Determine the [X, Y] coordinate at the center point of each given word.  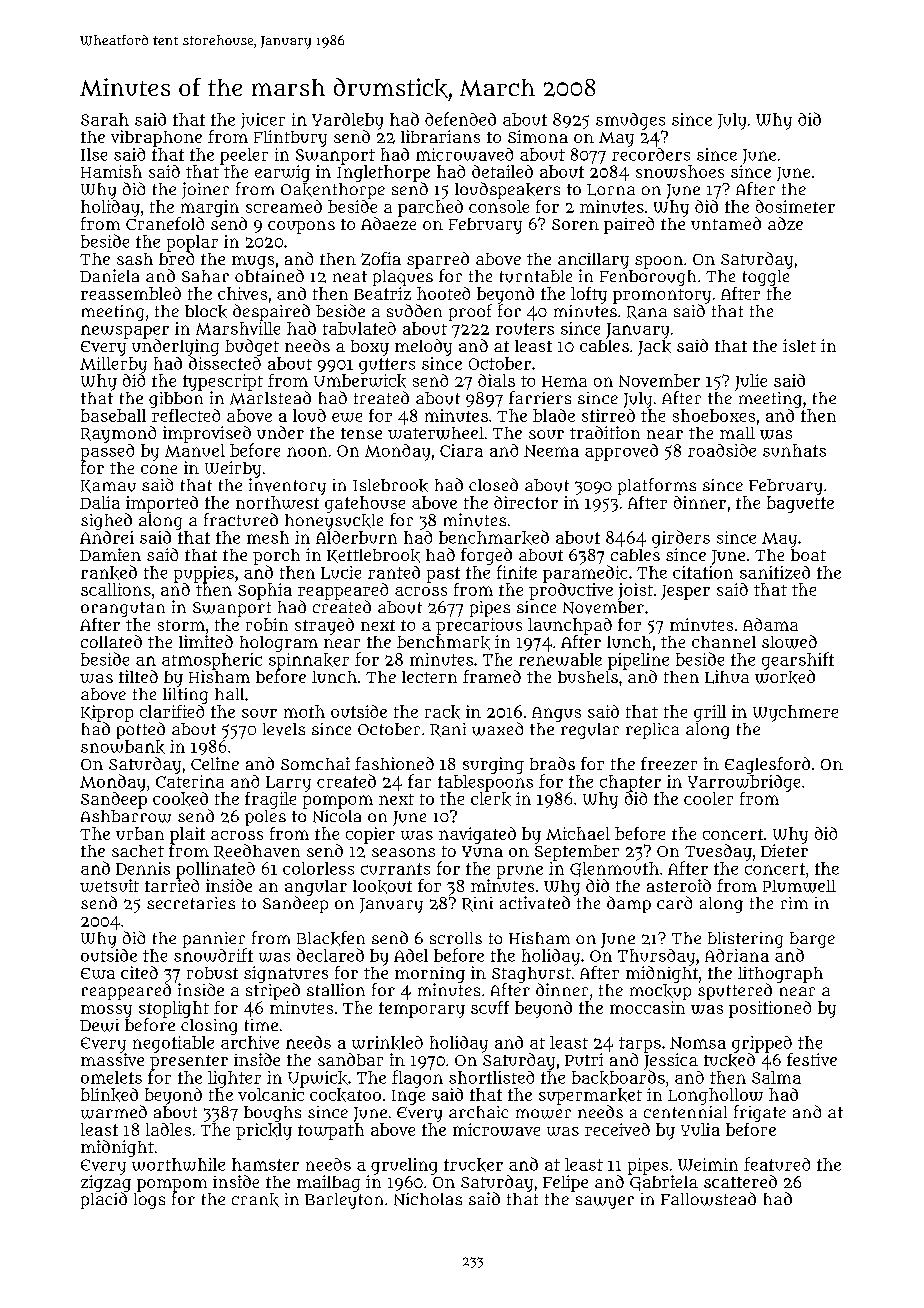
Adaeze [388, 223]
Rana [647, 312]
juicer [263, 121]
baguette [800, 504]
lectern [429, 677]
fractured [241, 519]
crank [255, 1200]
